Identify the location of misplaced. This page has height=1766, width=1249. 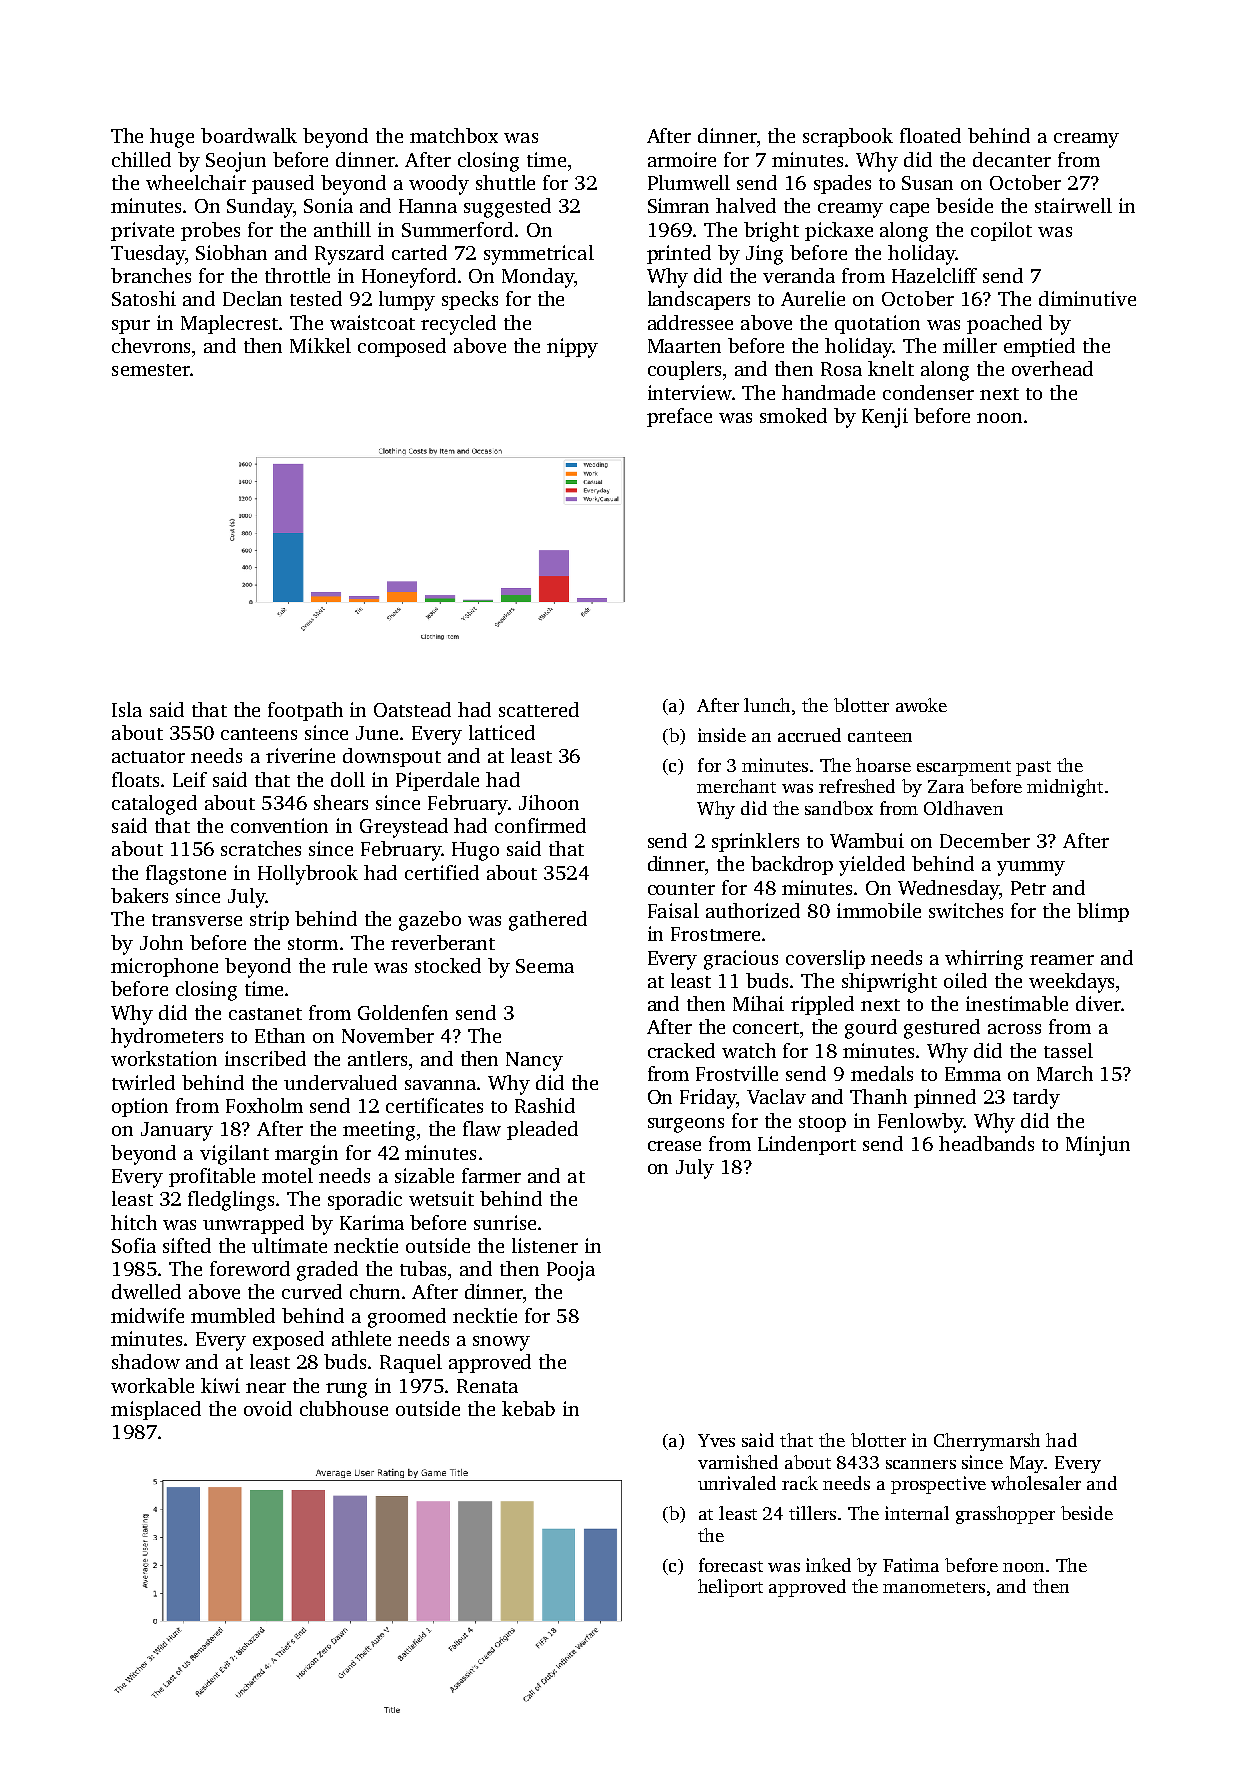
(156, 1410).
